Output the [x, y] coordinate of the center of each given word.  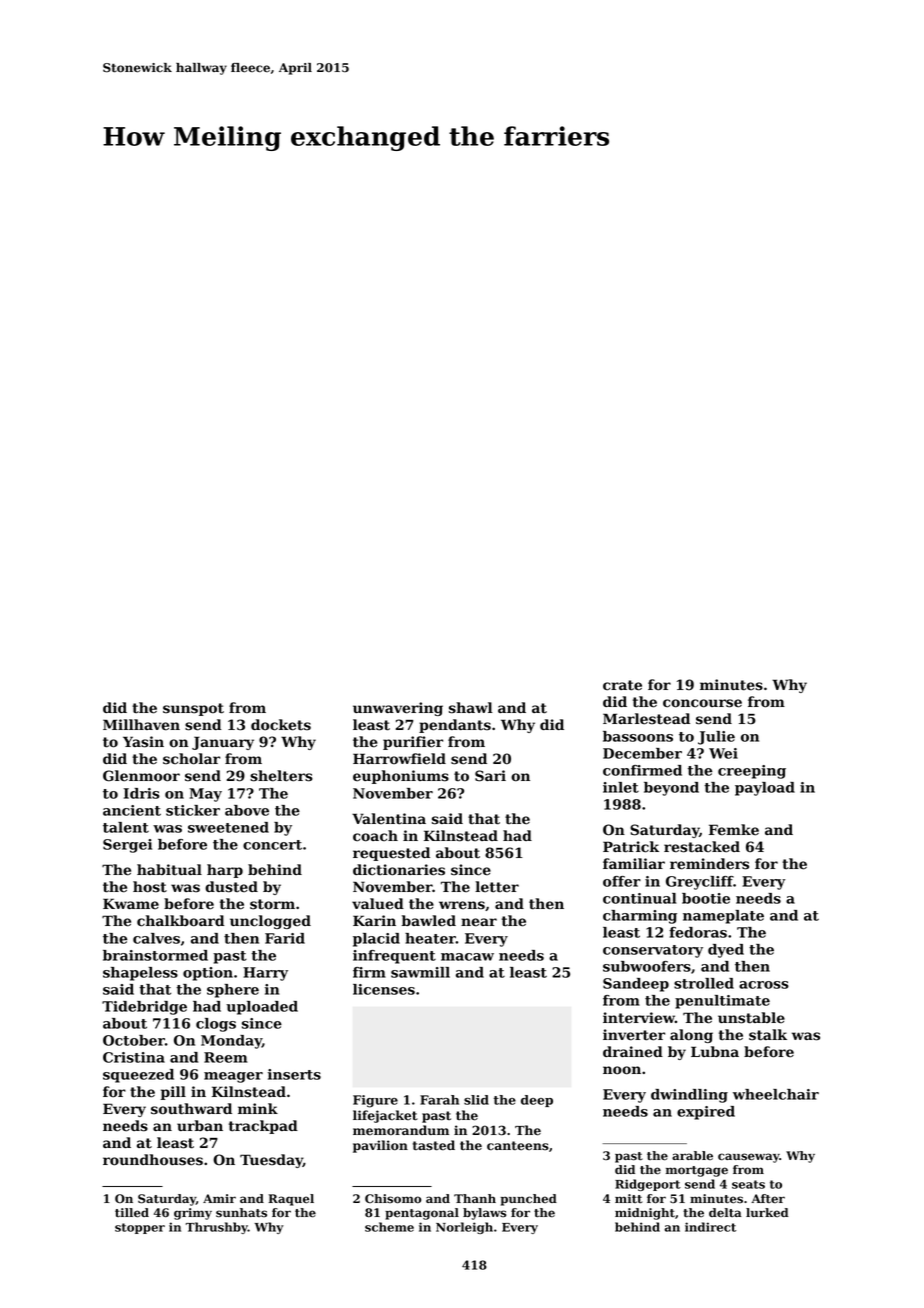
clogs [216, 1025]
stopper [140, 1228]
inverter [634, 1035]
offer [622, 881]
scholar [191, 759]
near [479, 922]
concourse [702, 703]
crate [622, 685]
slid [476, 1100]
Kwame [131, 904]
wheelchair [776, 1094]
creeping [752, 772]
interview [639, 1018]
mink [258, 1108]
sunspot [193, 709]
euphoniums [401, 777]
